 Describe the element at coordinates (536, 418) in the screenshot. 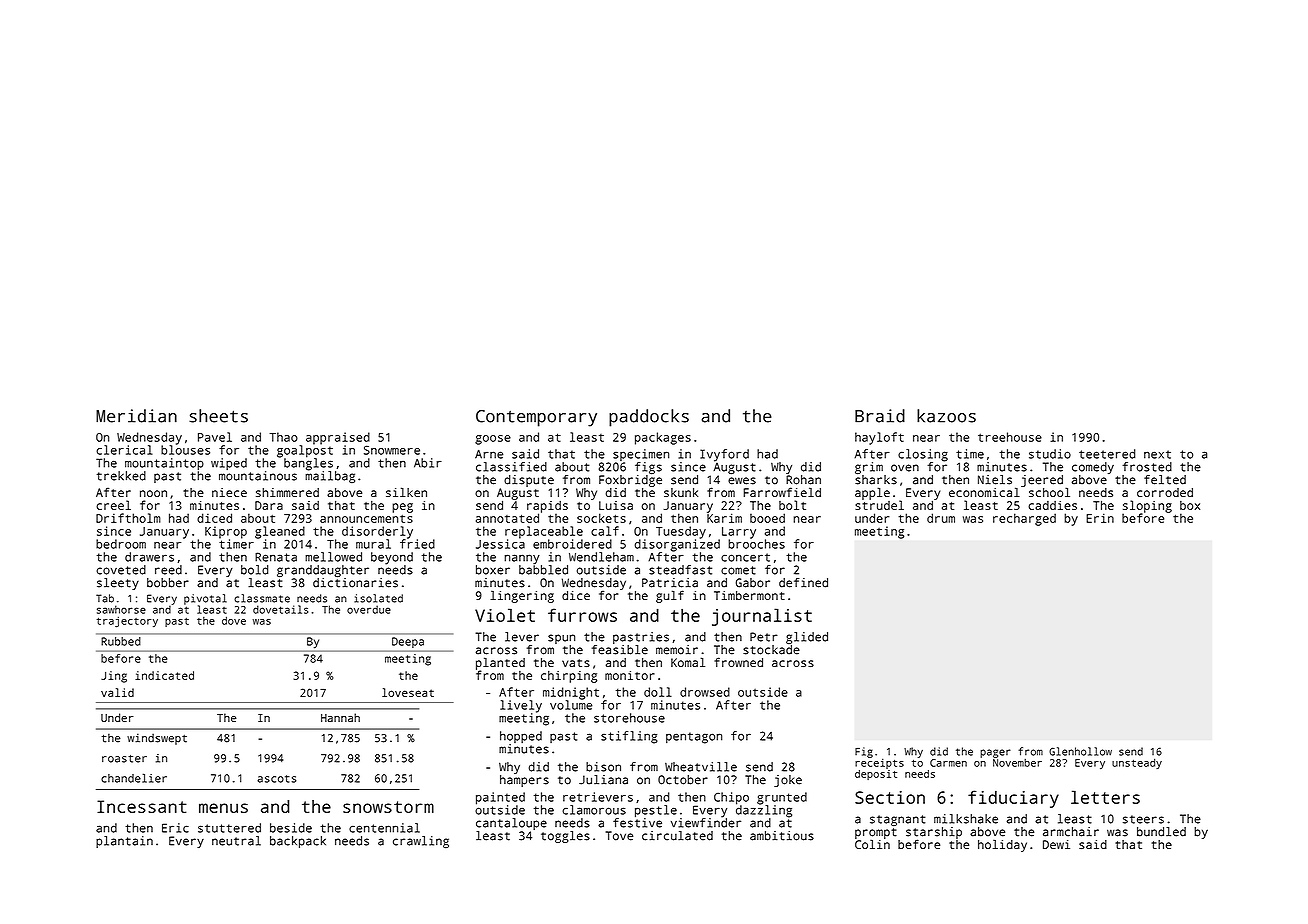

I see `Contemporary` at that location.
